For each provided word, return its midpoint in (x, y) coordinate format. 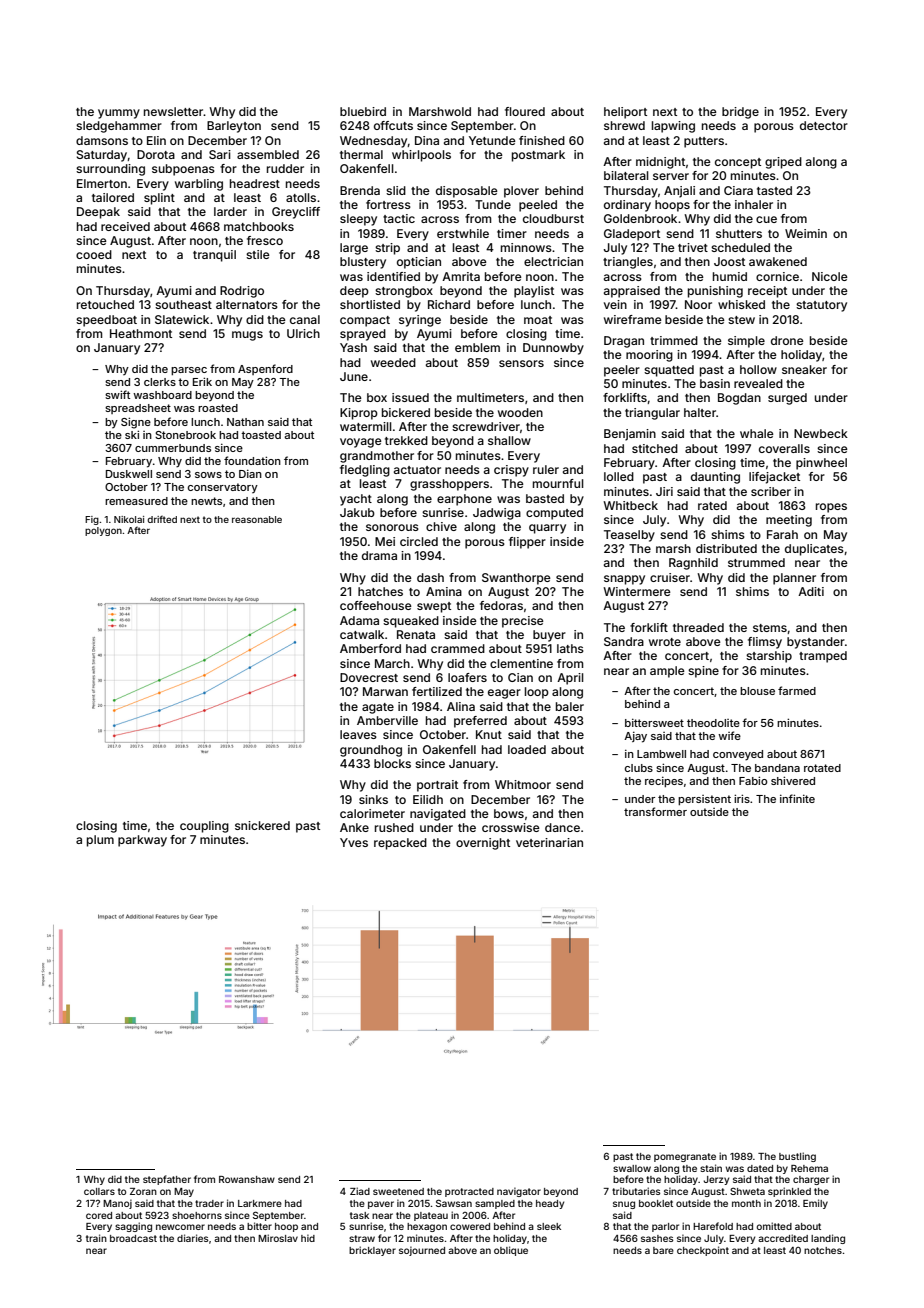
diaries (193, 1238)
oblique (511, 1251)
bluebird (363, 111)
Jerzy (716, 1180)
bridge (740, 113)
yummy (119, 114)
